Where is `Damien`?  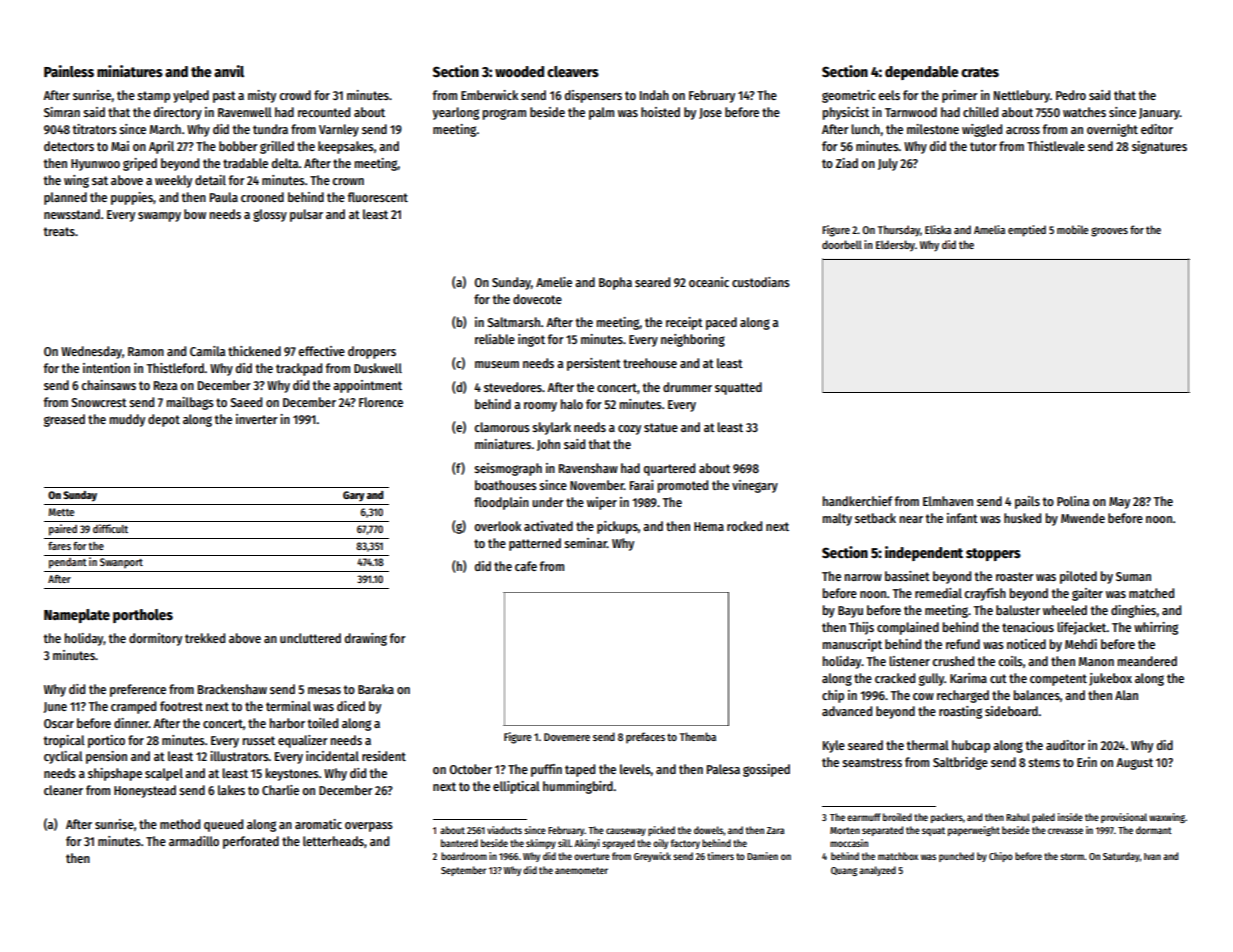
Damien is located at coordinates (762, 856).
